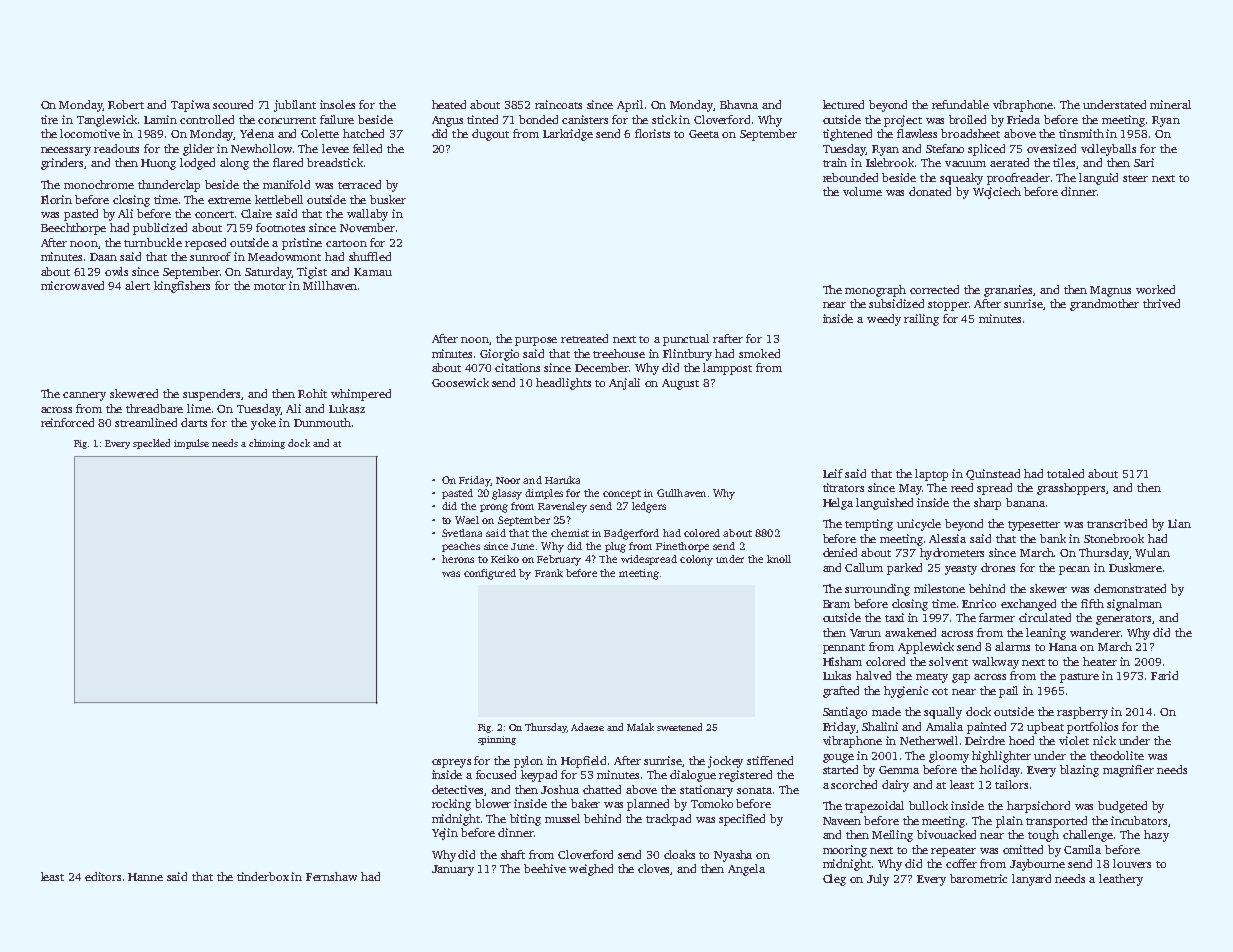  Describe the element at coordinates (267, 444) in the document. I see `chiming` at that location.
